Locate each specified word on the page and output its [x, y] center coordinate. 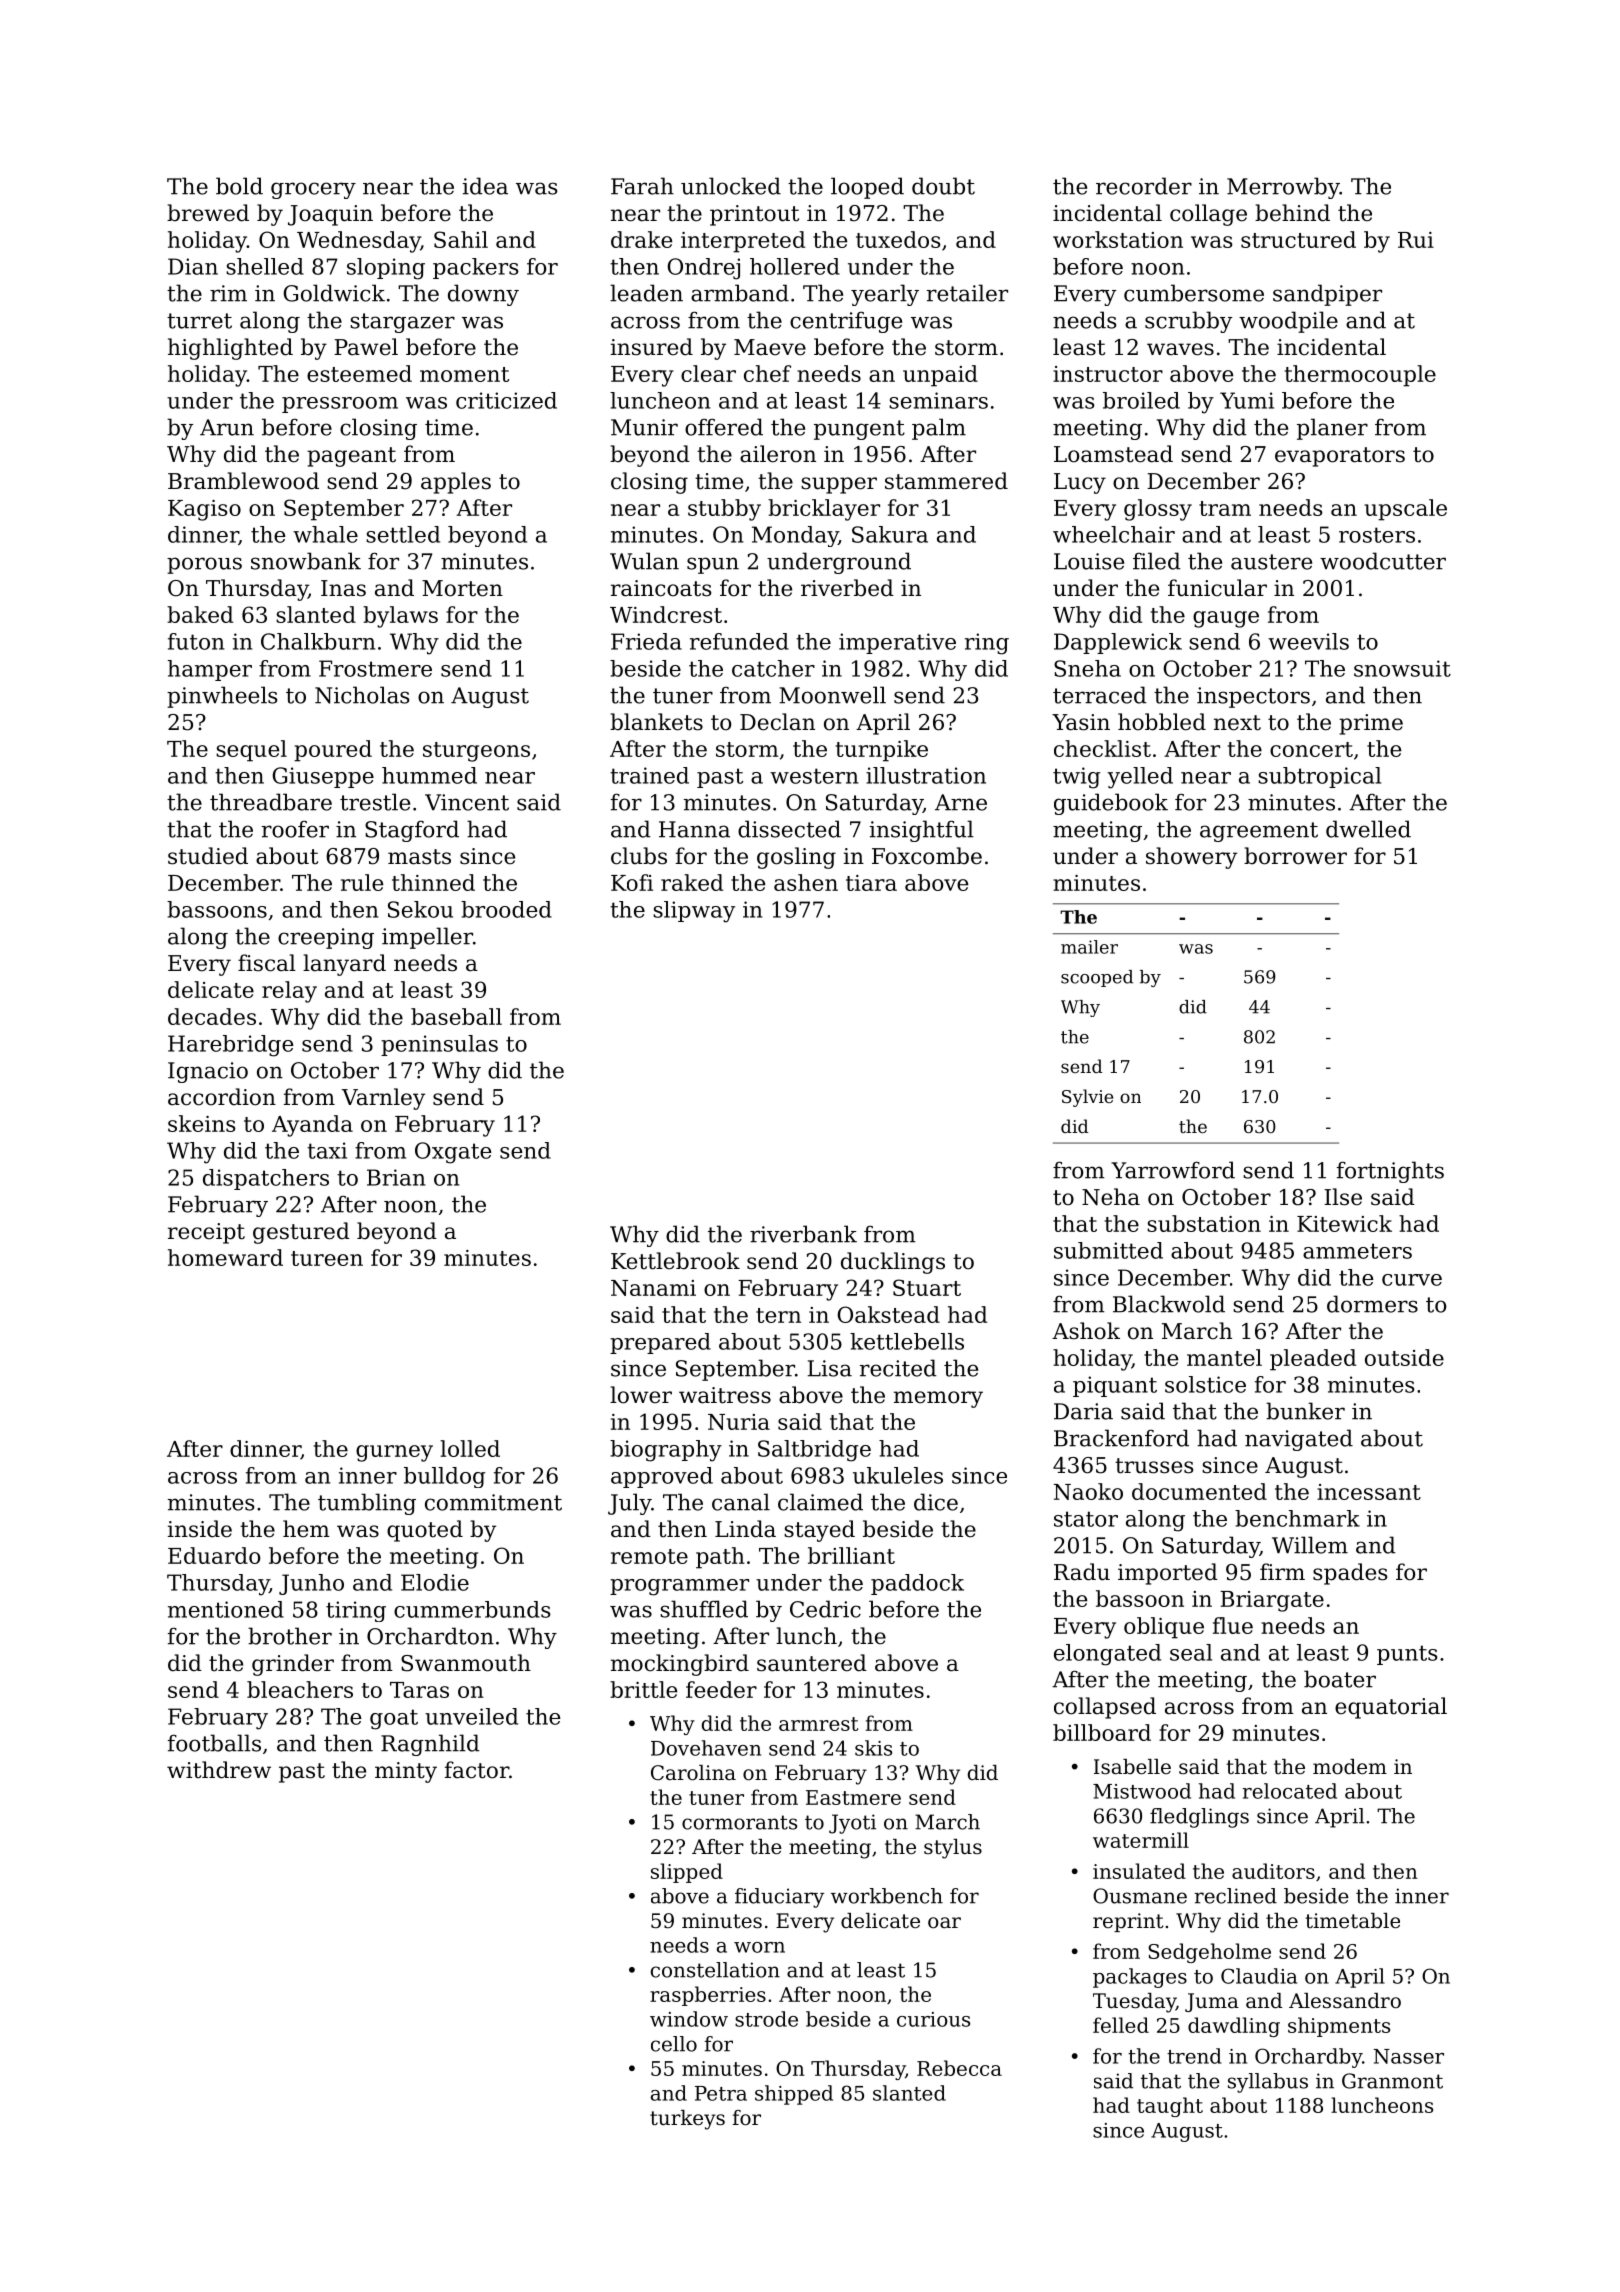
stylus [953, 1849]
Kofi [632, 882]
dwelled [1368, 829]
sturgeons [476, 752]
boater [1340, 1679]
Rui [1416, 240]
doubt [943, 186]
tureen [327, 1258]
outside [1404, 1357]
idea [485, 186]
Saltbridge [814, 1451]
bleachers [300, 1689]
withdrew [219, 1770]
